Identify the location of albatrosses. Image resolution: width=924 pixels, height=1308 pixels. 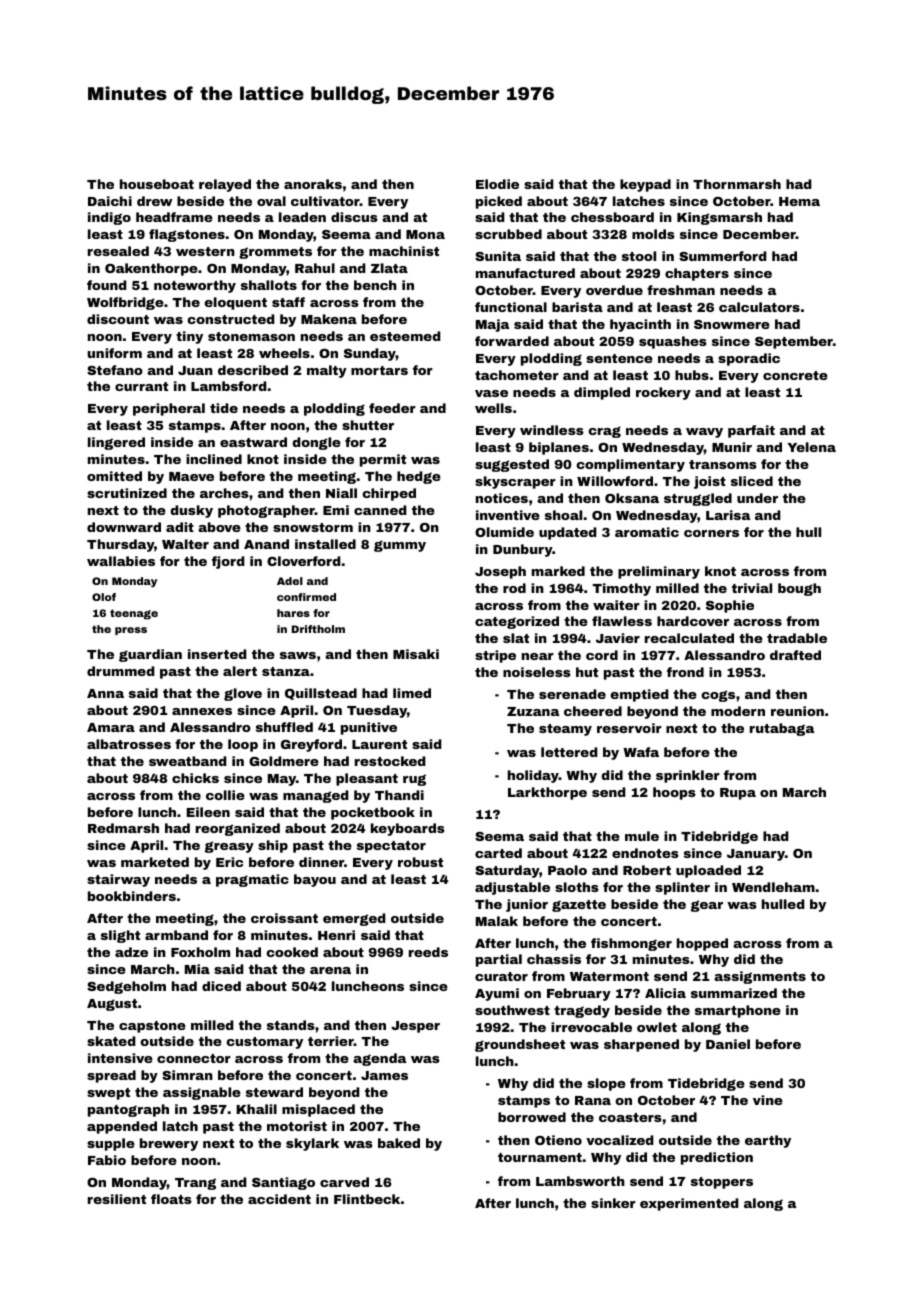
(129, 744).
